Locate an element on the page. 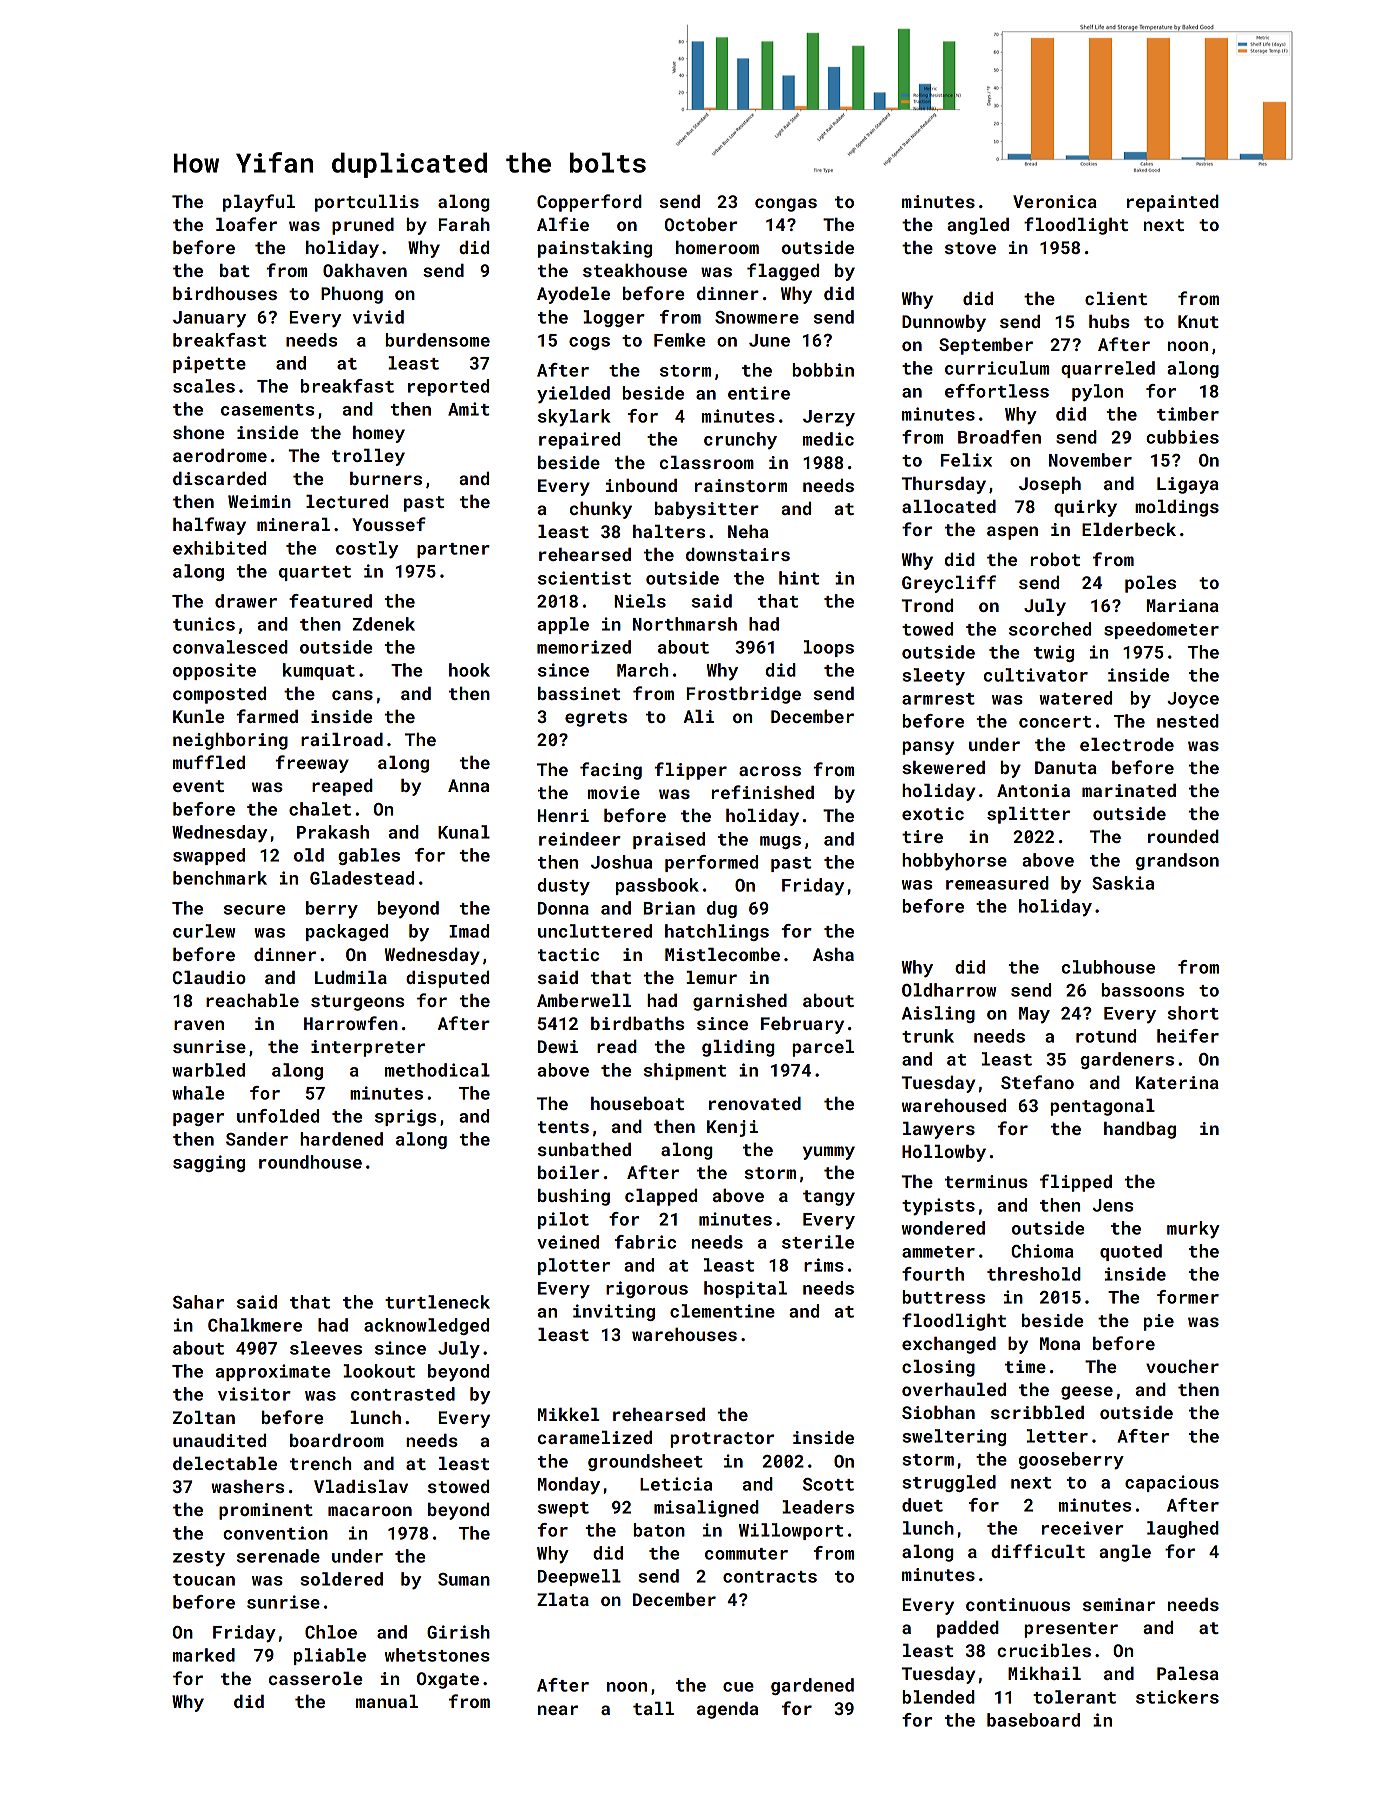 The width and height of the page is (1392, 1802). Zlata is located at coordinates (563, 1599).
